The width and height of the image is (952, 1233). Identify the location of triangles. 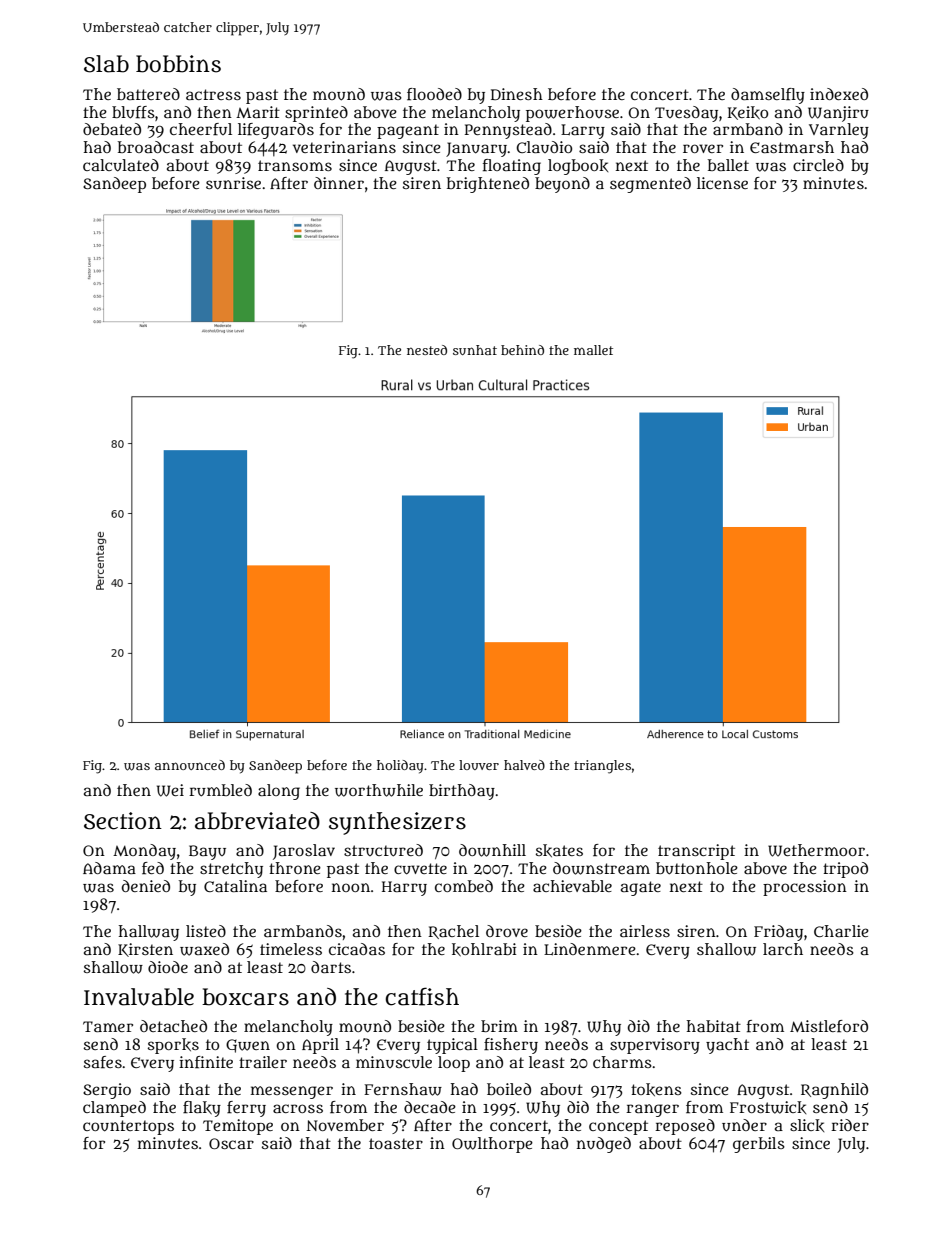
(602, 767).
